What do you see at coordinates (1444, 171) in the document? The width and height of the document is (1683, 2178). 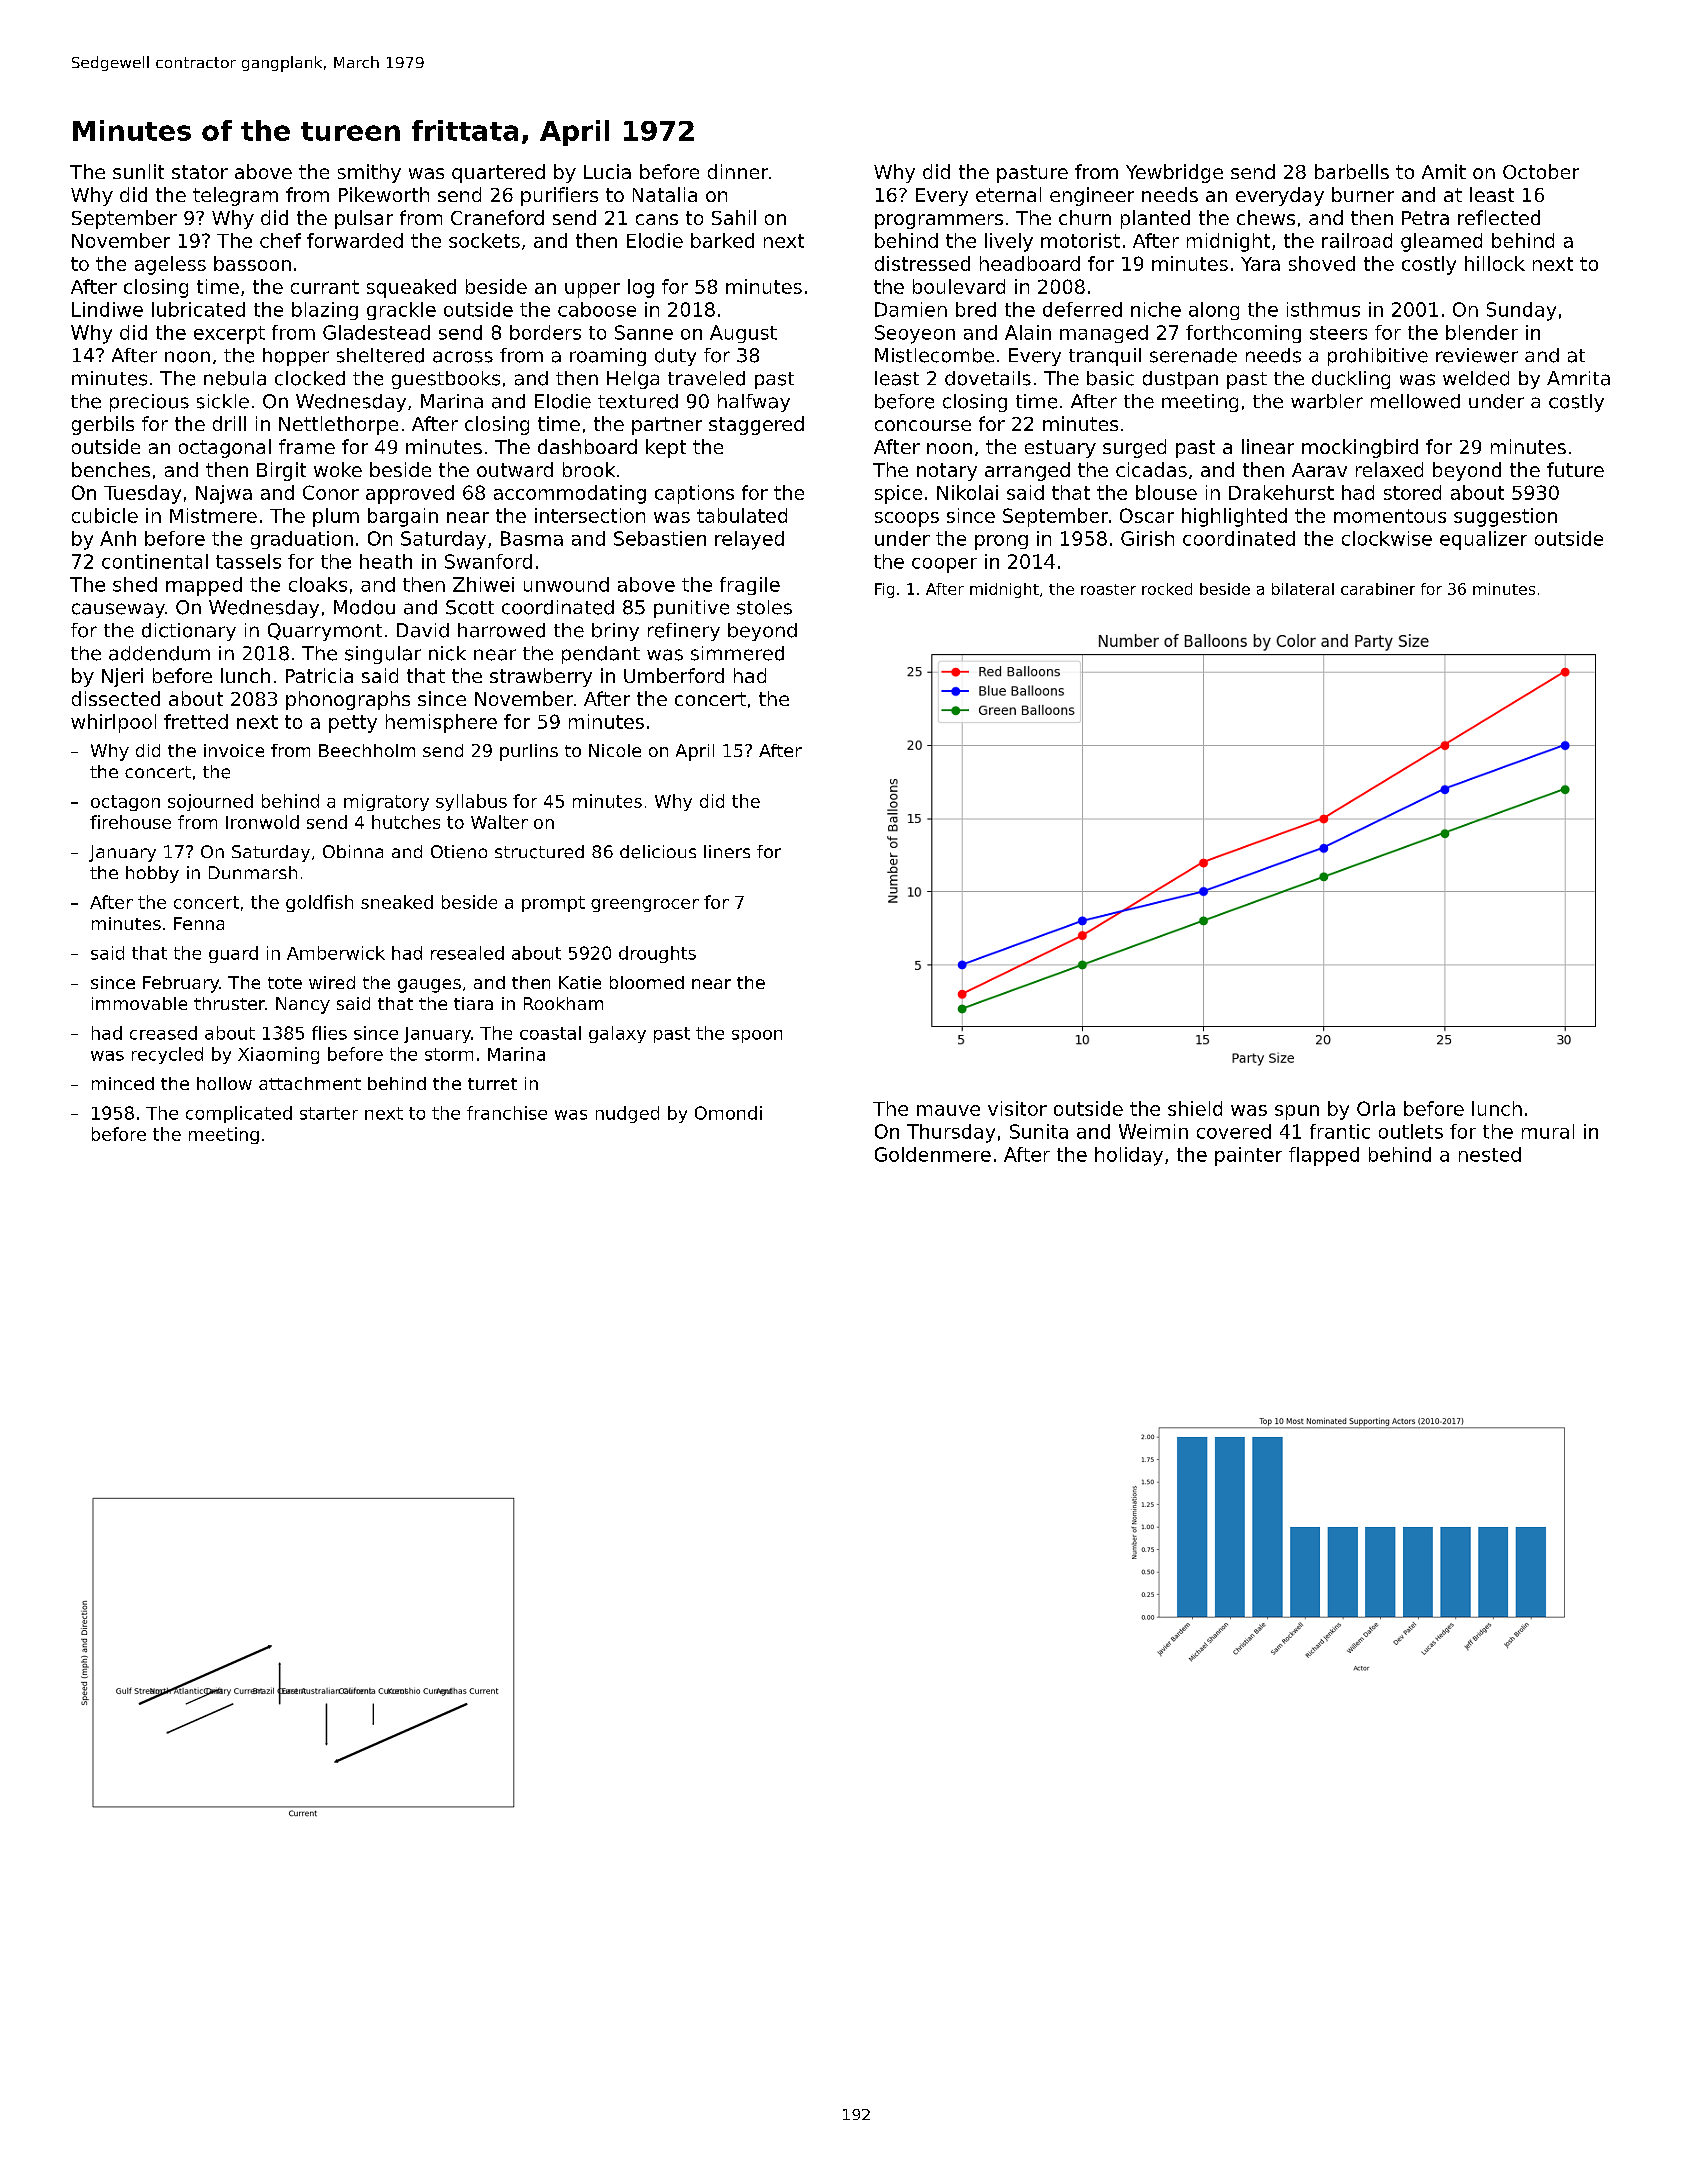 I see `Amit` at bounding box center [1444, 171].
